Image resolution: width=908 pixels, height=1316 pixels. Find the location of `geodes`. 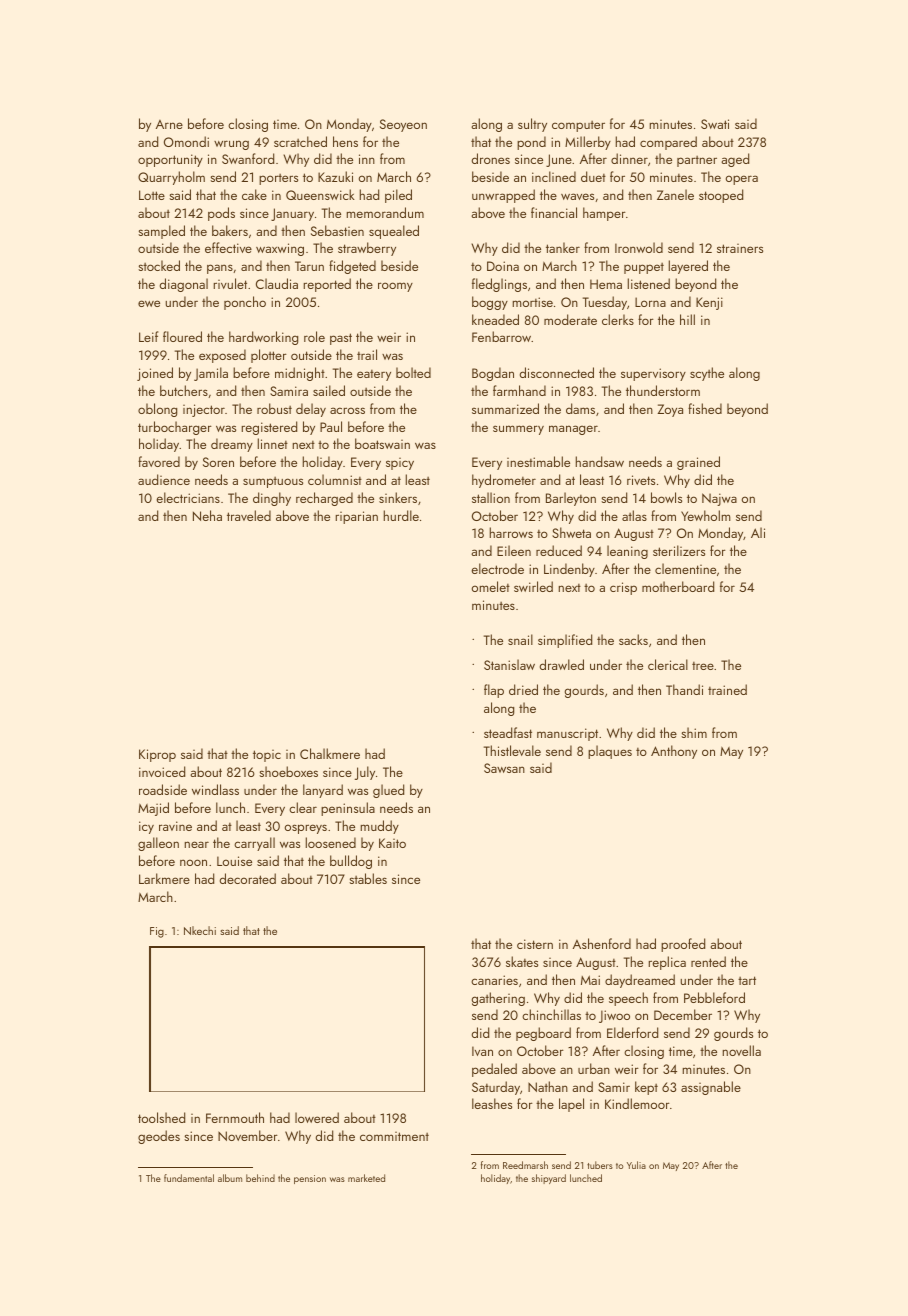

geodes is located at coordinates (159, 1137).
